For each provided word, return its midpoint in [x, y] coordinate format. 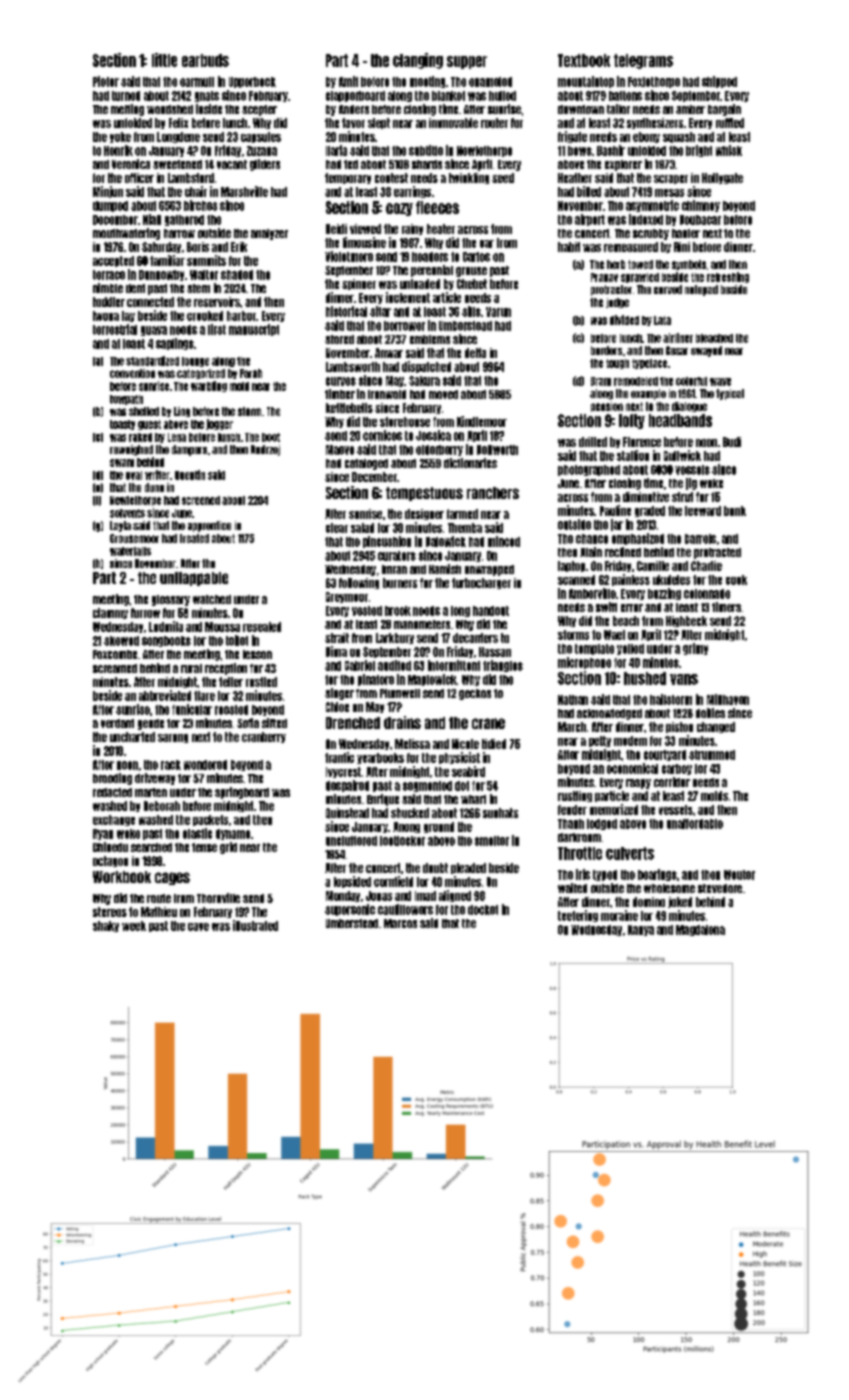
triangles [503, 666]
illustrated [255, 925]
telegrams [643, 61]
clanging [418, 61]
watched [212, 599]
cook [736, 580]
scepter [259, 110]
